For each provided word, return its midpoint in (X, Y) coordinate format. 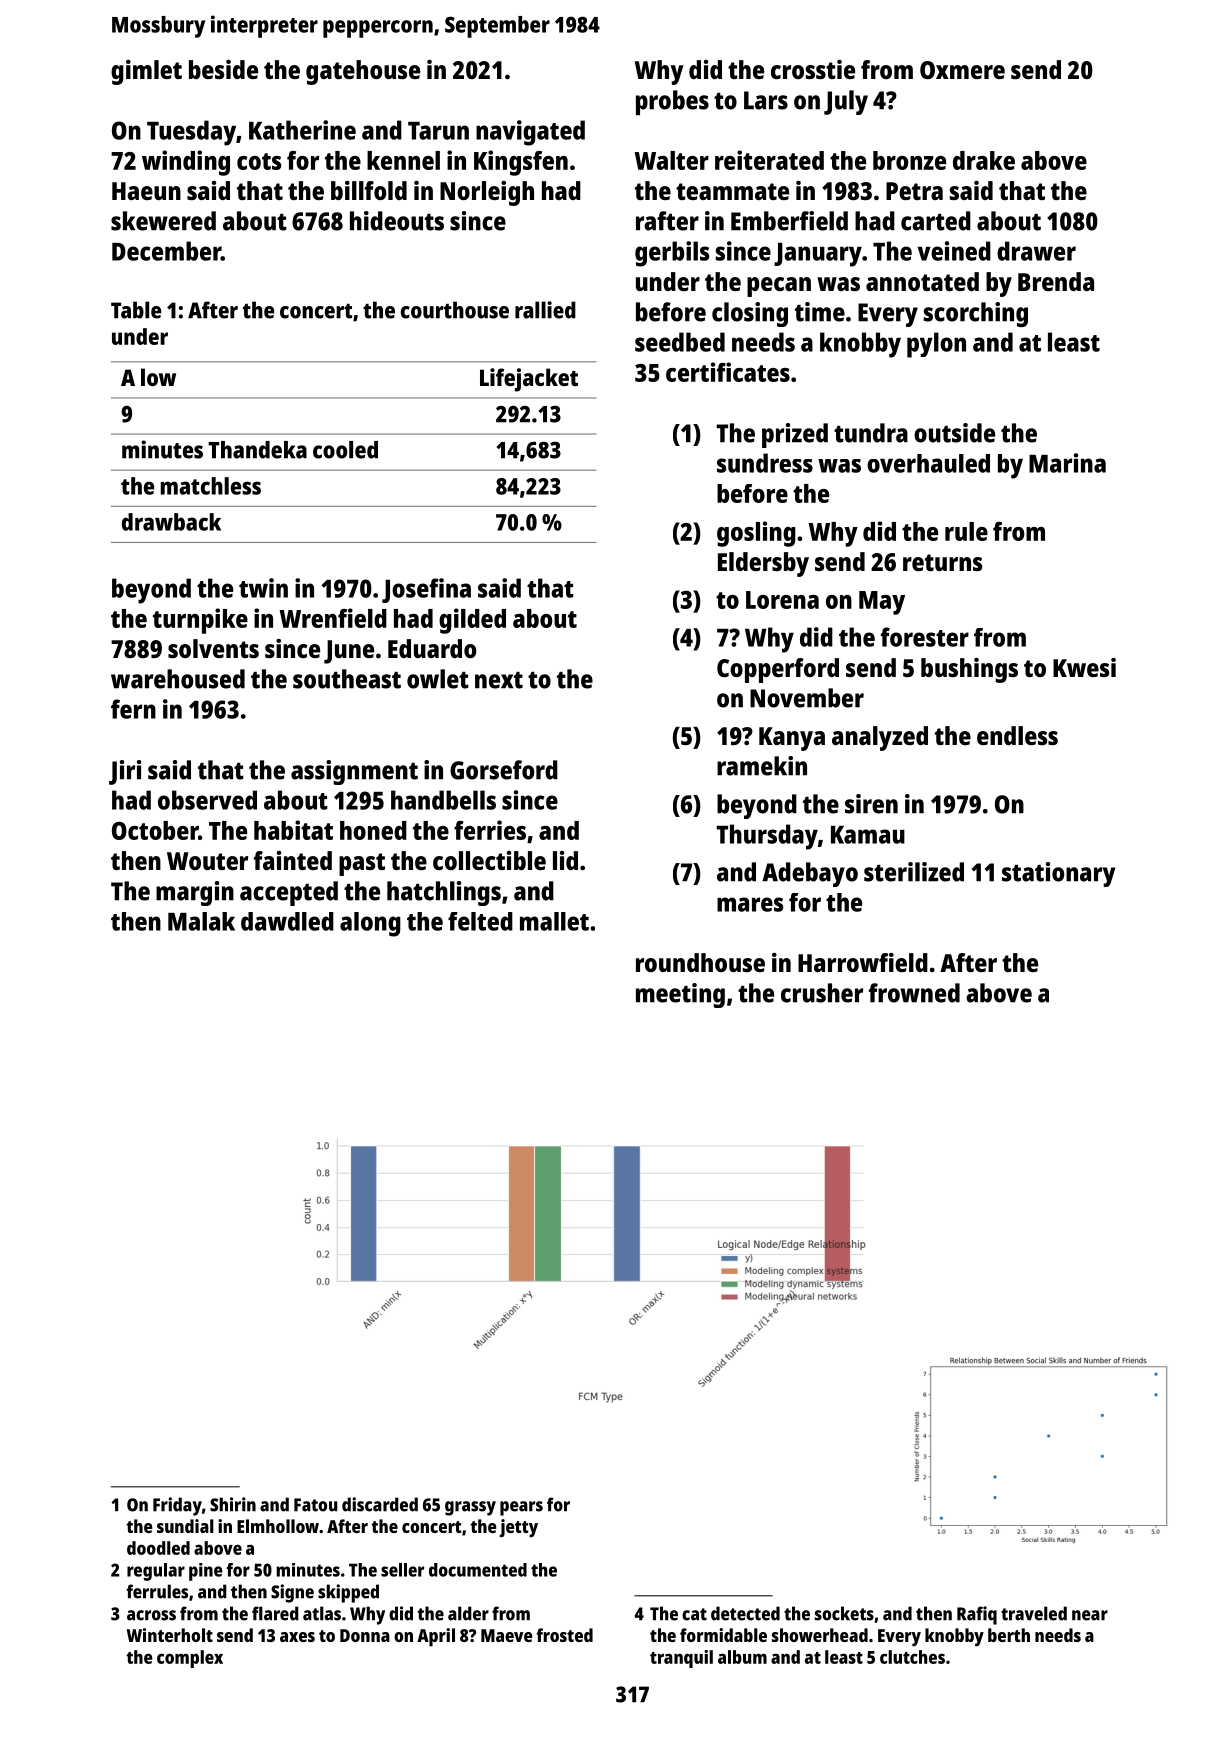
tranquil (681, 1659)
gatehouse (363, 72)
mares (750, 904)
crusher (822, 993)
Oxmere (962, 70)
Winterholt (169, 1635)
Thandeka (257, 450)
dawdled (287, 921)
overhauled (928, 463)
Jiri (125, 772)
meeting (680, 995)
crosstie (813, 69)
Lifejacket (529, 380)
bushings (969, 670)
